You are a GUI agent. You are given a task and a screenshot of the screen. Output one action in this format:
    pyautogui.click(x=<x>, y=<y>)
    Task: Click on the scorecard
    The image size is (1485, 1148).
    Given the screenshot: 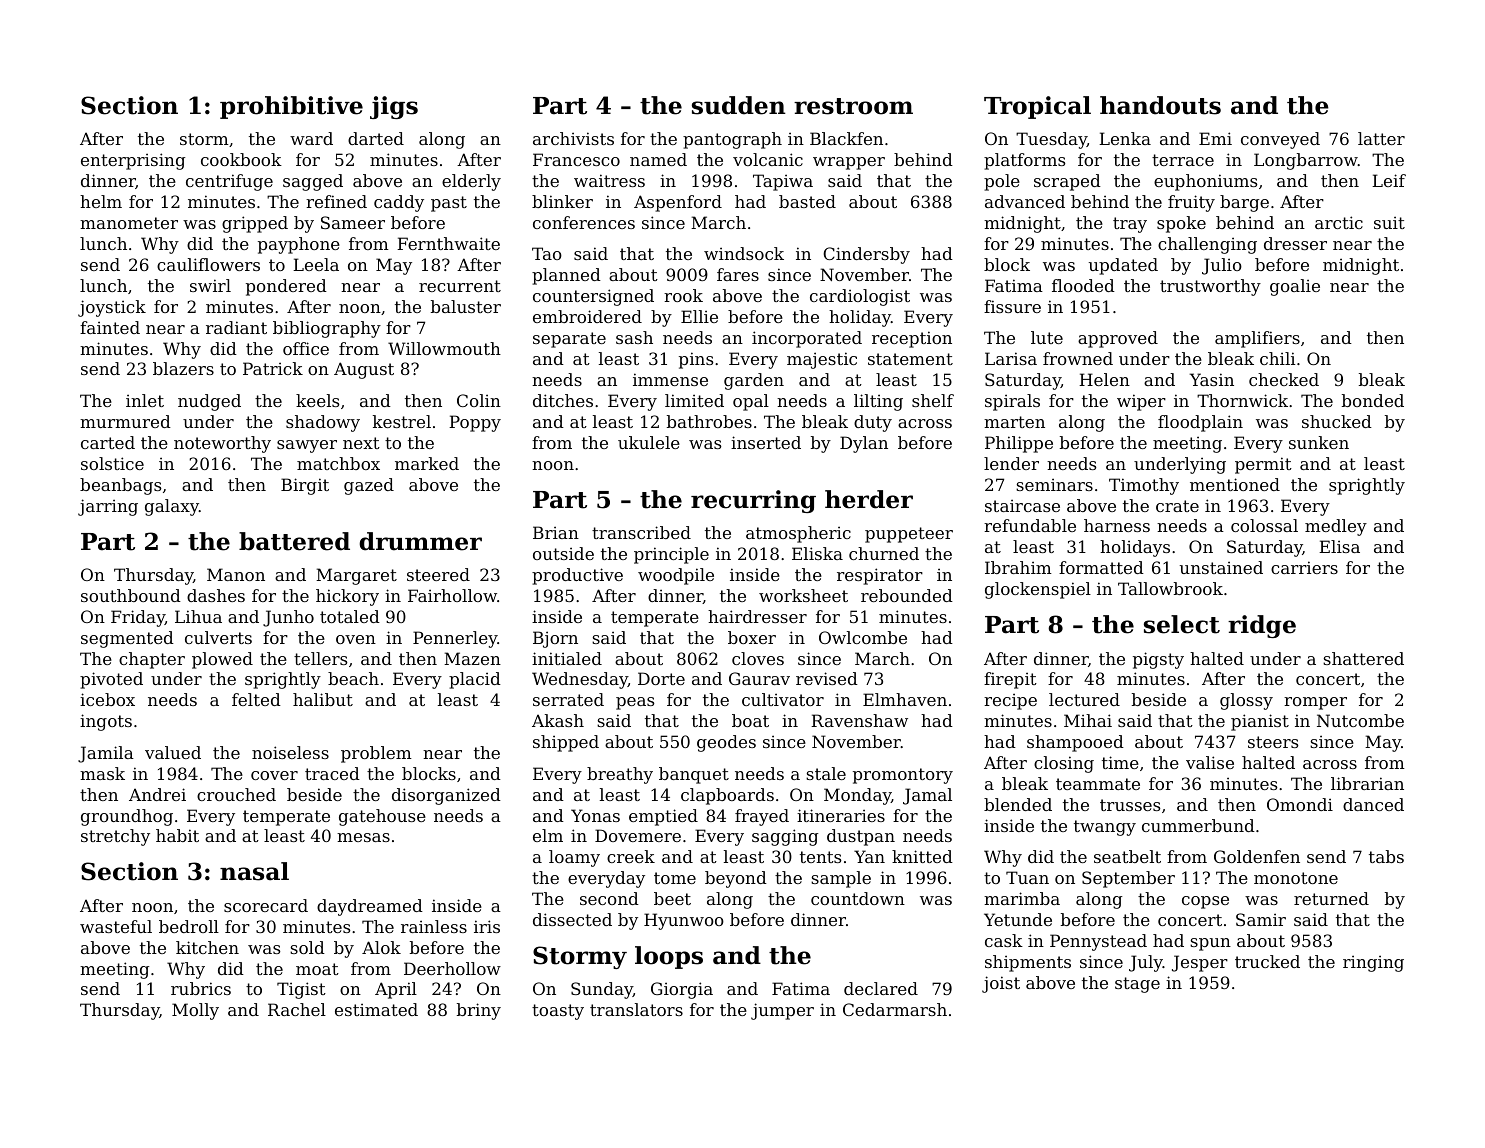 What is the action you would take?
    pyautogui.click(x=266, y=905)
